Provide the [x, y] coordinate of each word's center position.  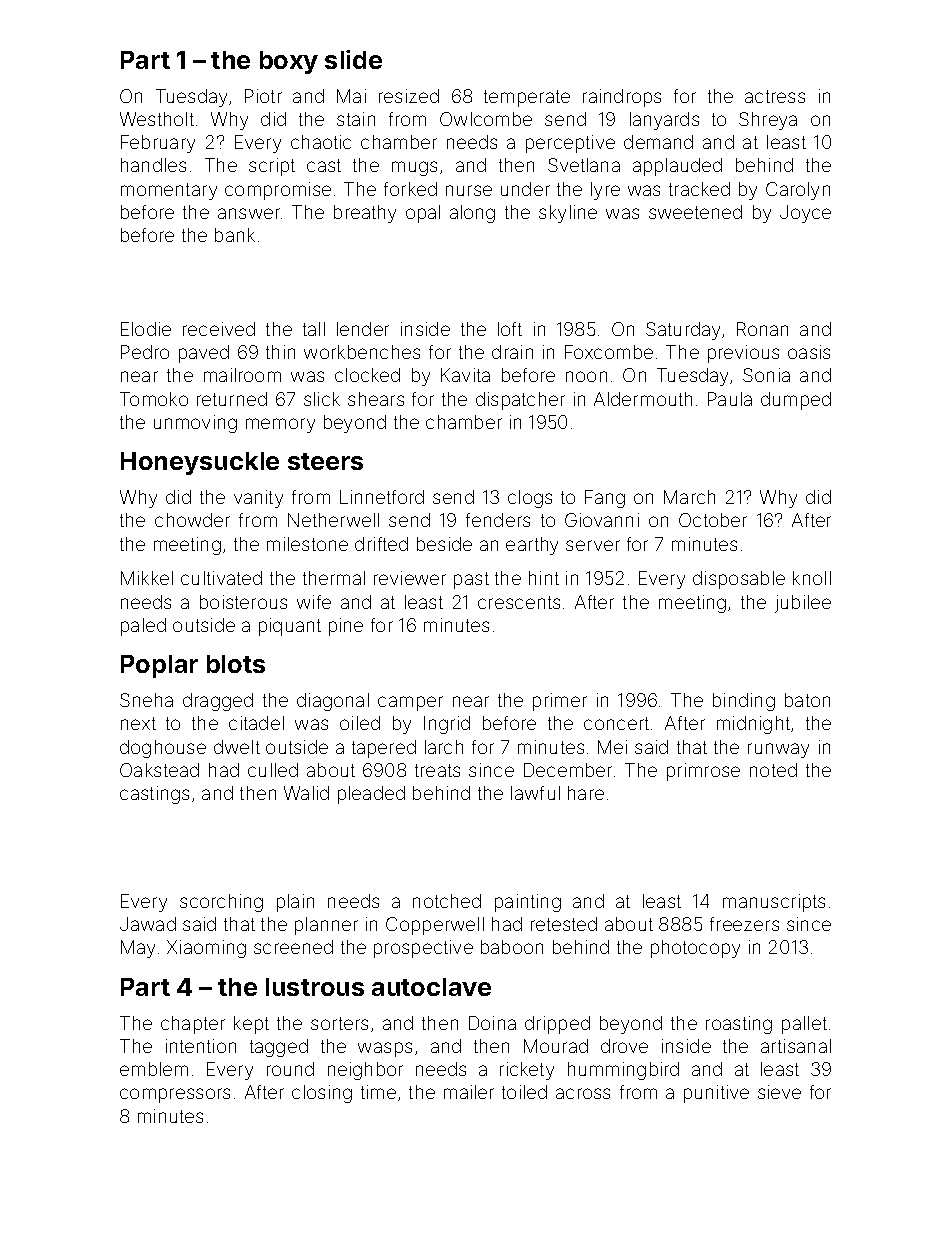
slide [353, 59]
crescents [519, 602]
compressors [175, 1095]
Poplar [159, 666]
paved [204, 354]
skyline [568, 214]
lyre [605, 191]
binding [744, 702]
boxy [289, 62]
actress [775, 96]
